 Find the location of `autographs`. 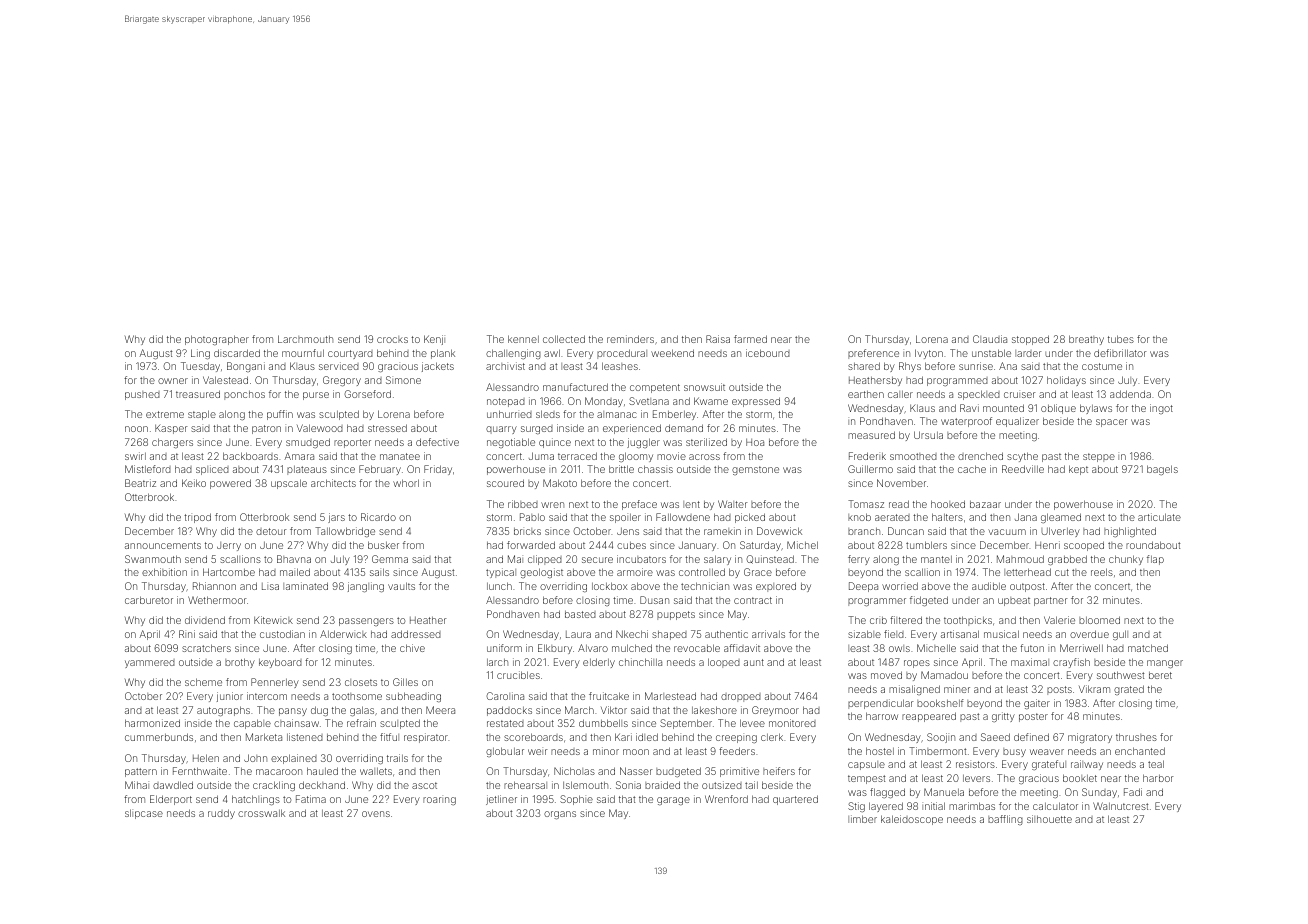

autographs is located at coordinates (223, 711).
